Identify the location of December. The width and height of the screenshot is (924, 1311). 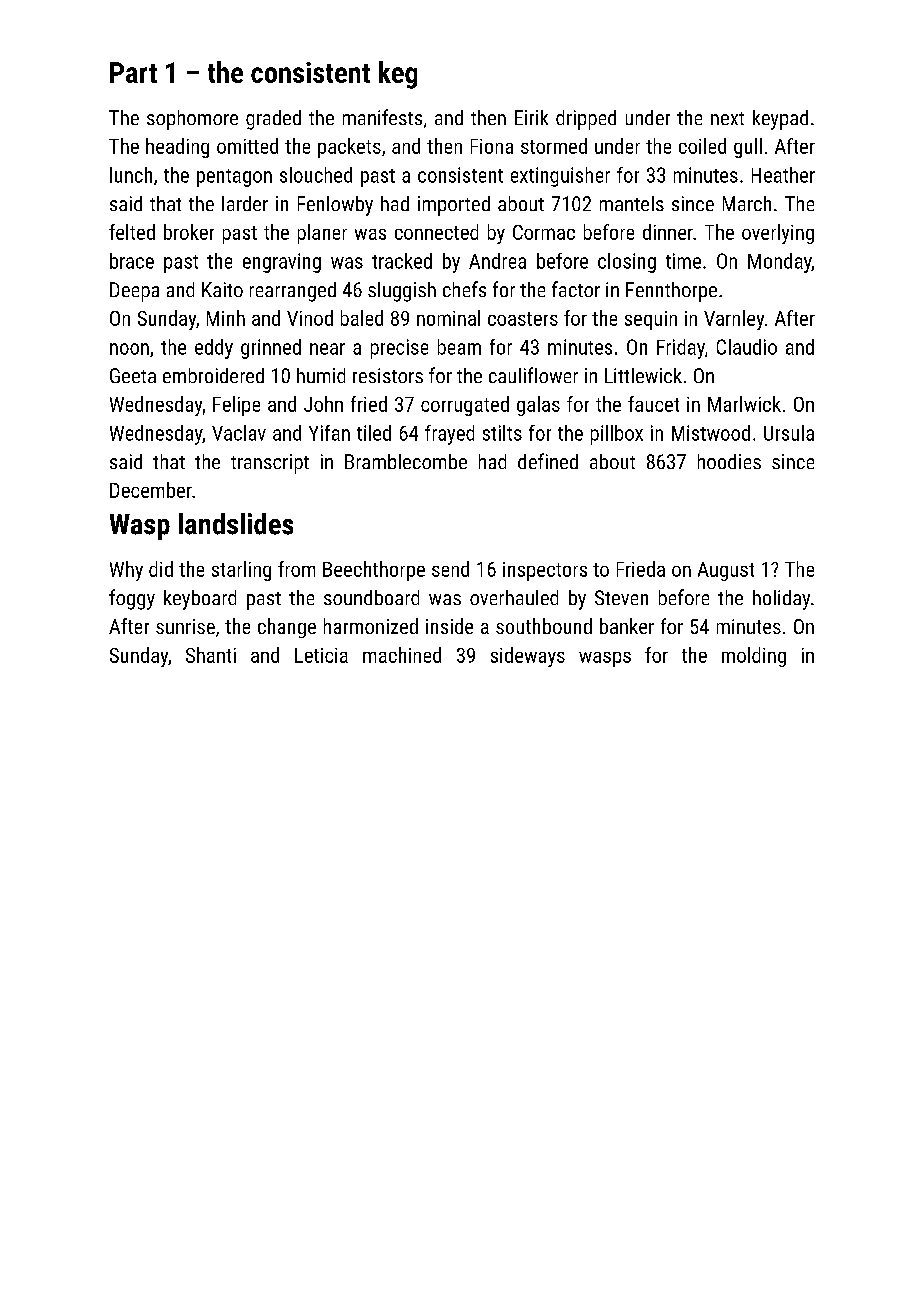
(151, 490).
